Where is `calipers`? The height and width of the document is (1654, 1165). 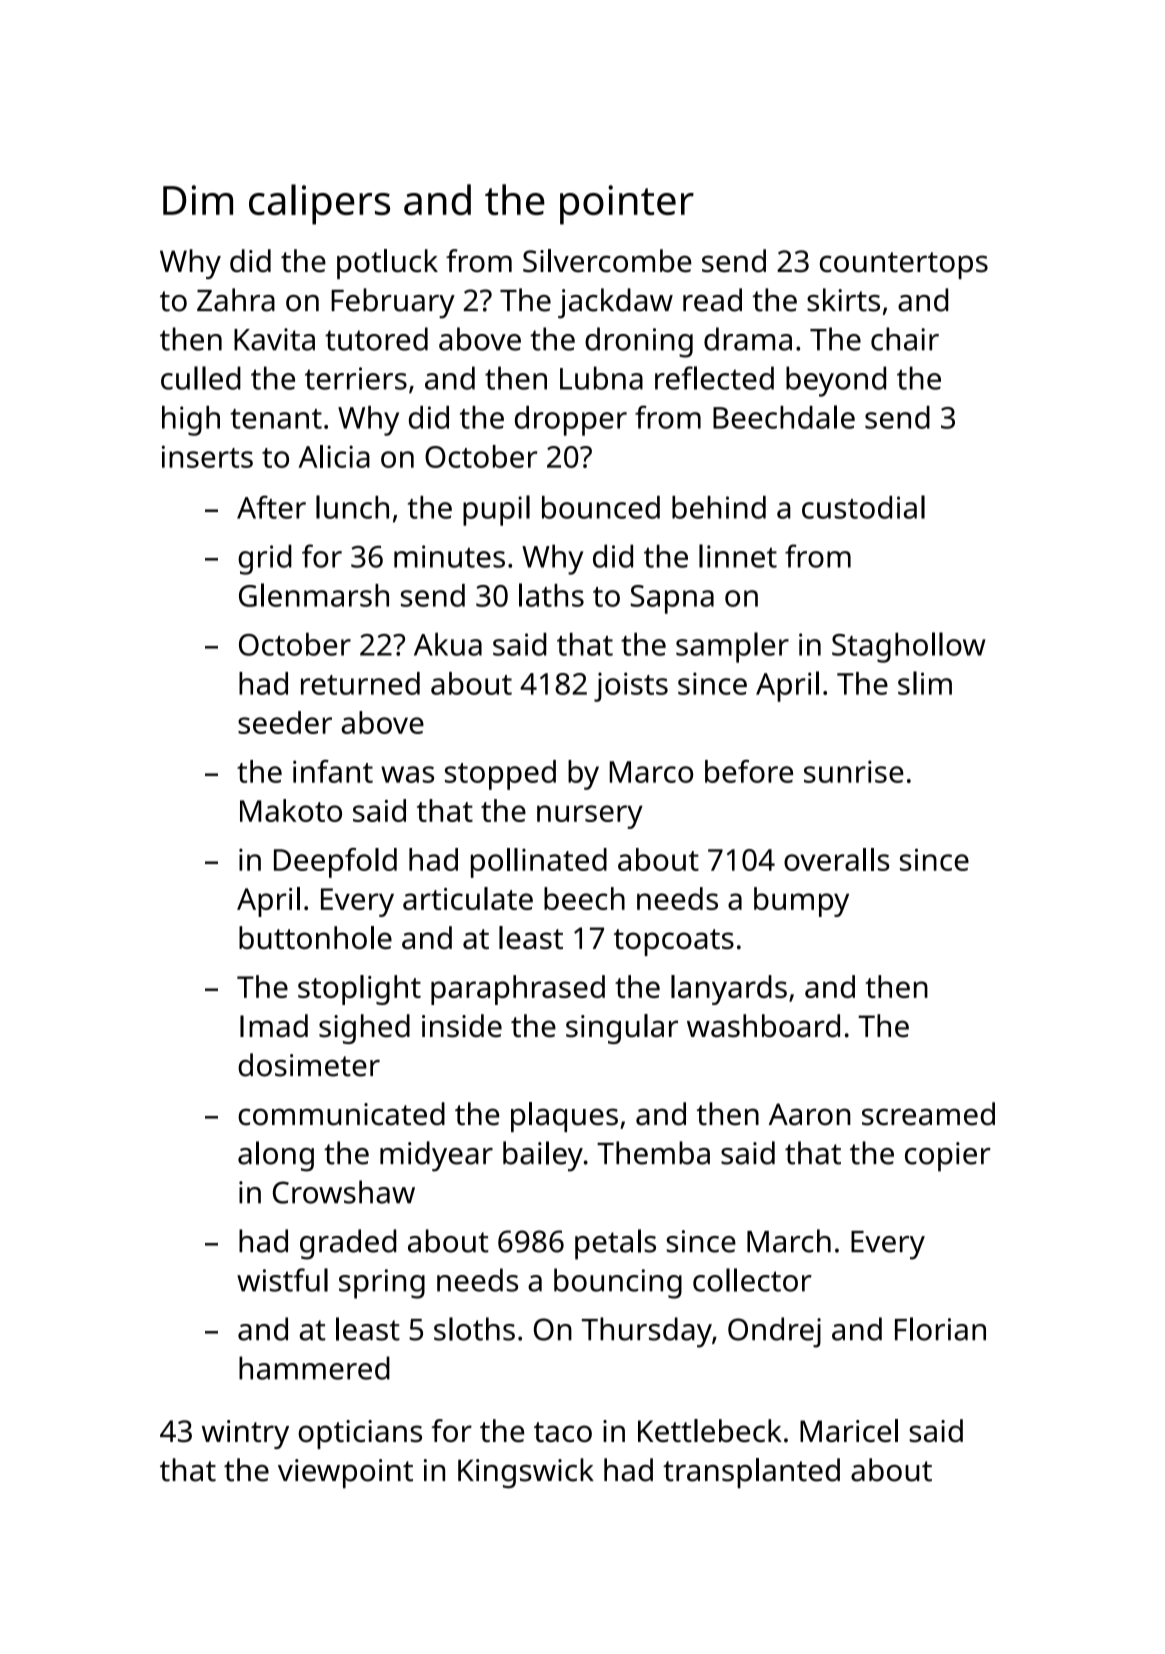
calipers is located at coordinates (319, 204).
